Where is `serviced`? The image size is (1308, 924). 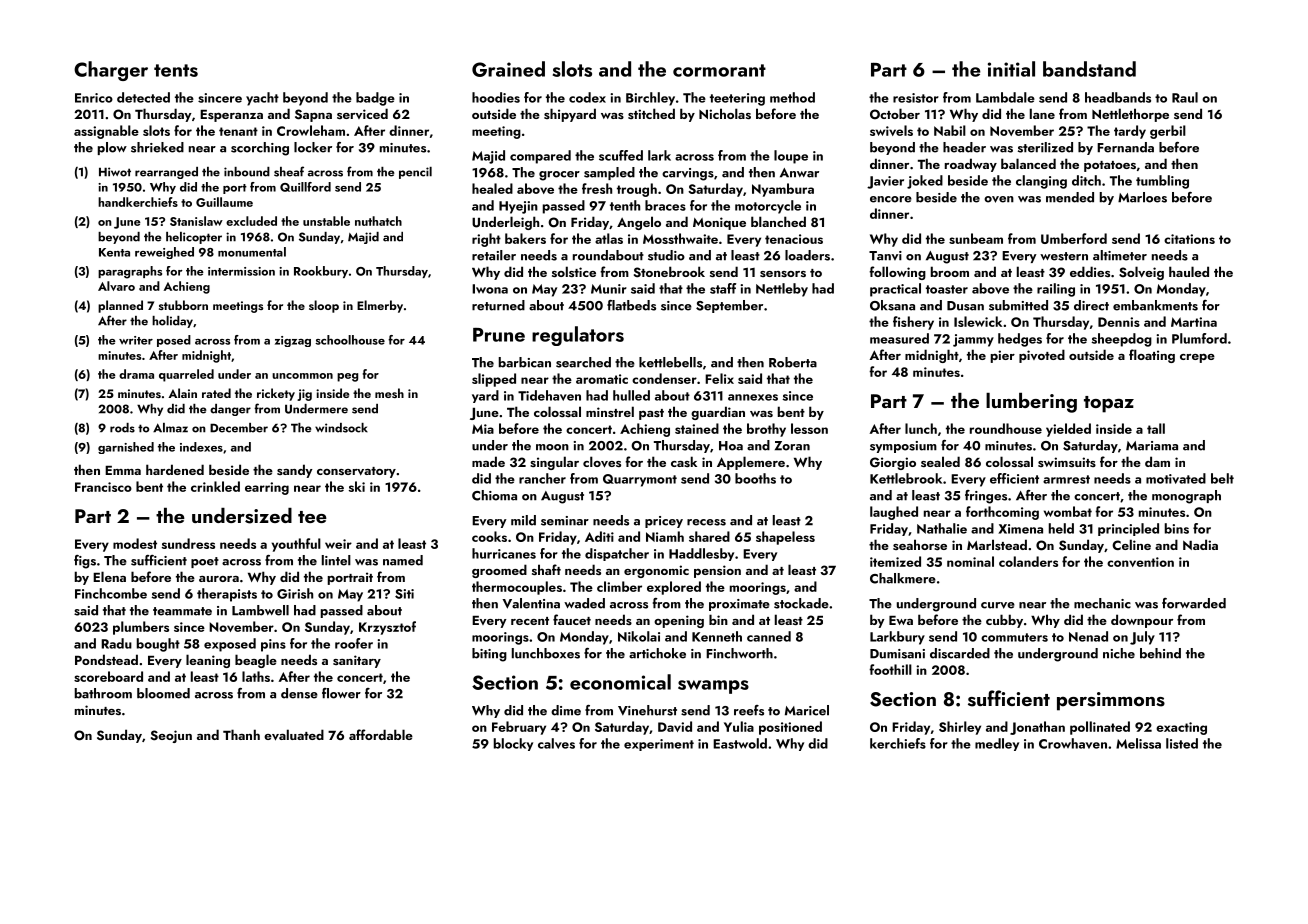
serviced is located at coordinates (362, 113).
